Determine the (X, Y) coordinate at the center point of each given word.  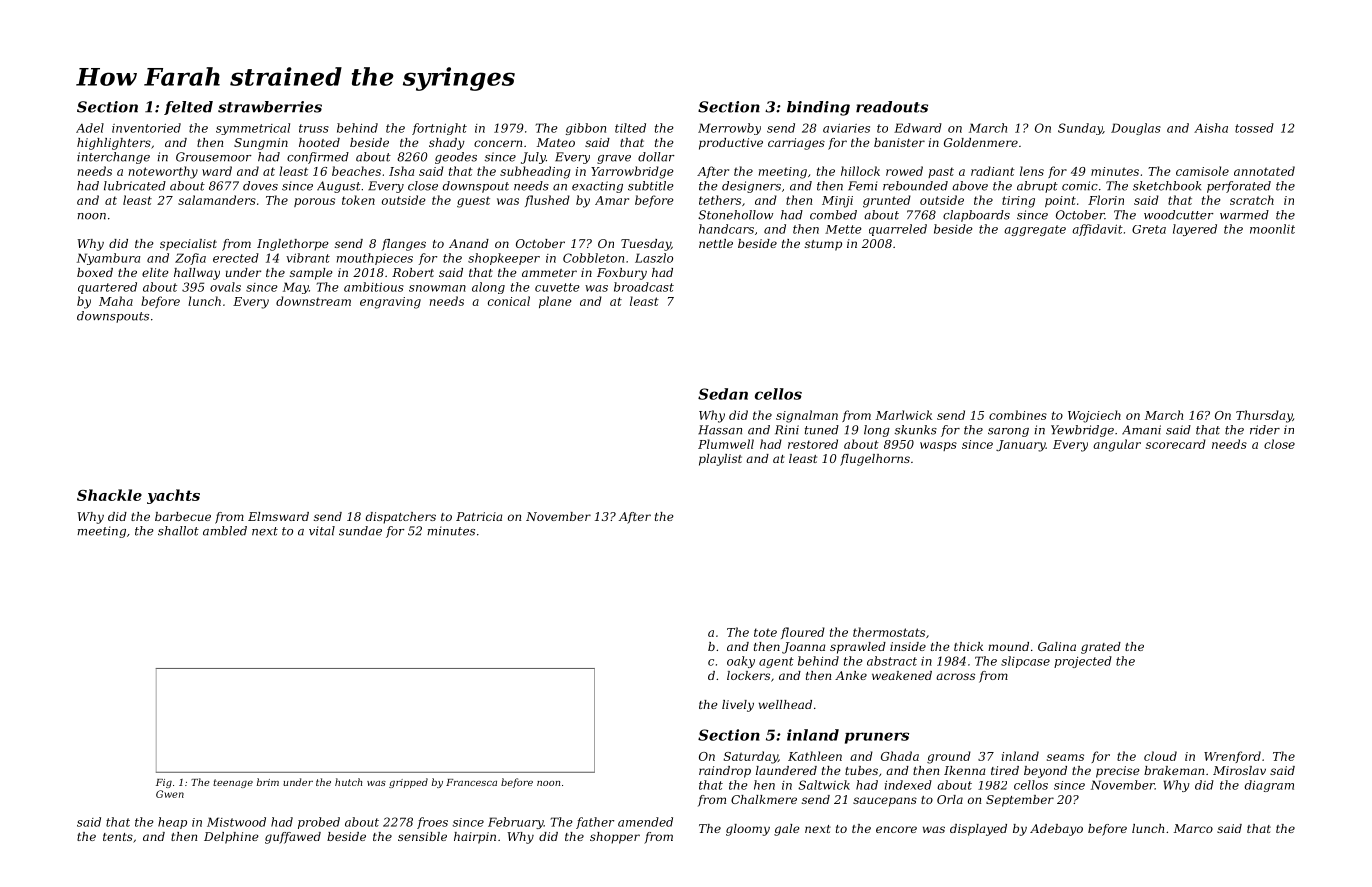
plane (555, 302)
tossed (1254, 128)
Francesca (471, 782)
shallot (178, 531)
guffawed (293, 838)
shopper (615, 838)
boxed (95, 272)
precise (1118, 772)
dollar (656, 157)
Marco (1193, 828)
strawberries (270, 107)
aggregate (1035, 230)
